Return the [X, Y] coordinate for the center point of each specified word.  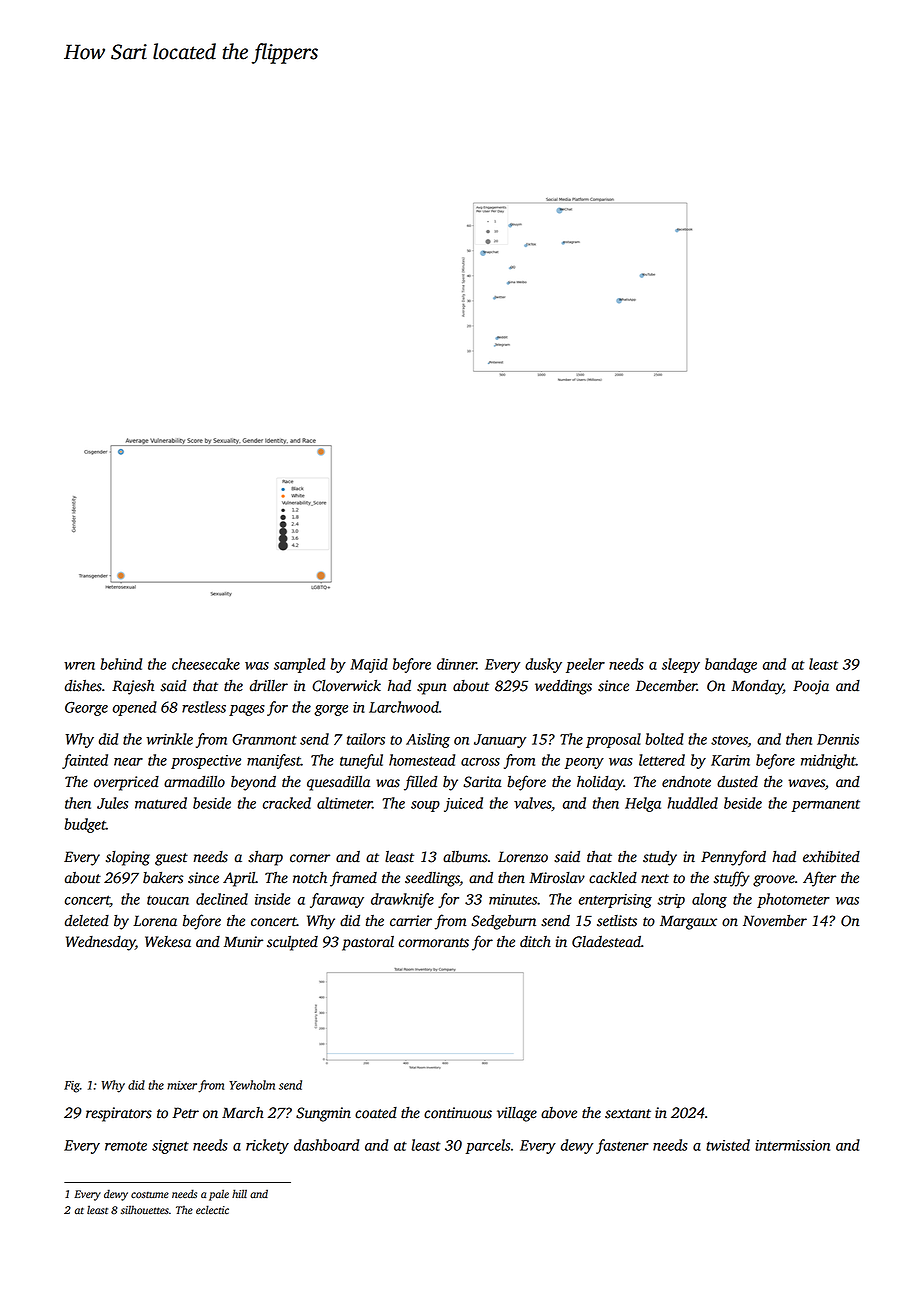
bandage [731, 665]
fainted [85, 761]
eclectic [212, 1210]
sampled [299, 665]
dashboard [326, 1145]
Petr [185, 1113]
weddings [563, 687]
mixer [182, 1085]
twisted [728, 1145]
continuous [458, 1113]
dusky [543, 665]
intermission [792, 1145]
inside [273, 899]
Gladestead [606, 942]
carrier [411, 921]
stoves [729, 740]
